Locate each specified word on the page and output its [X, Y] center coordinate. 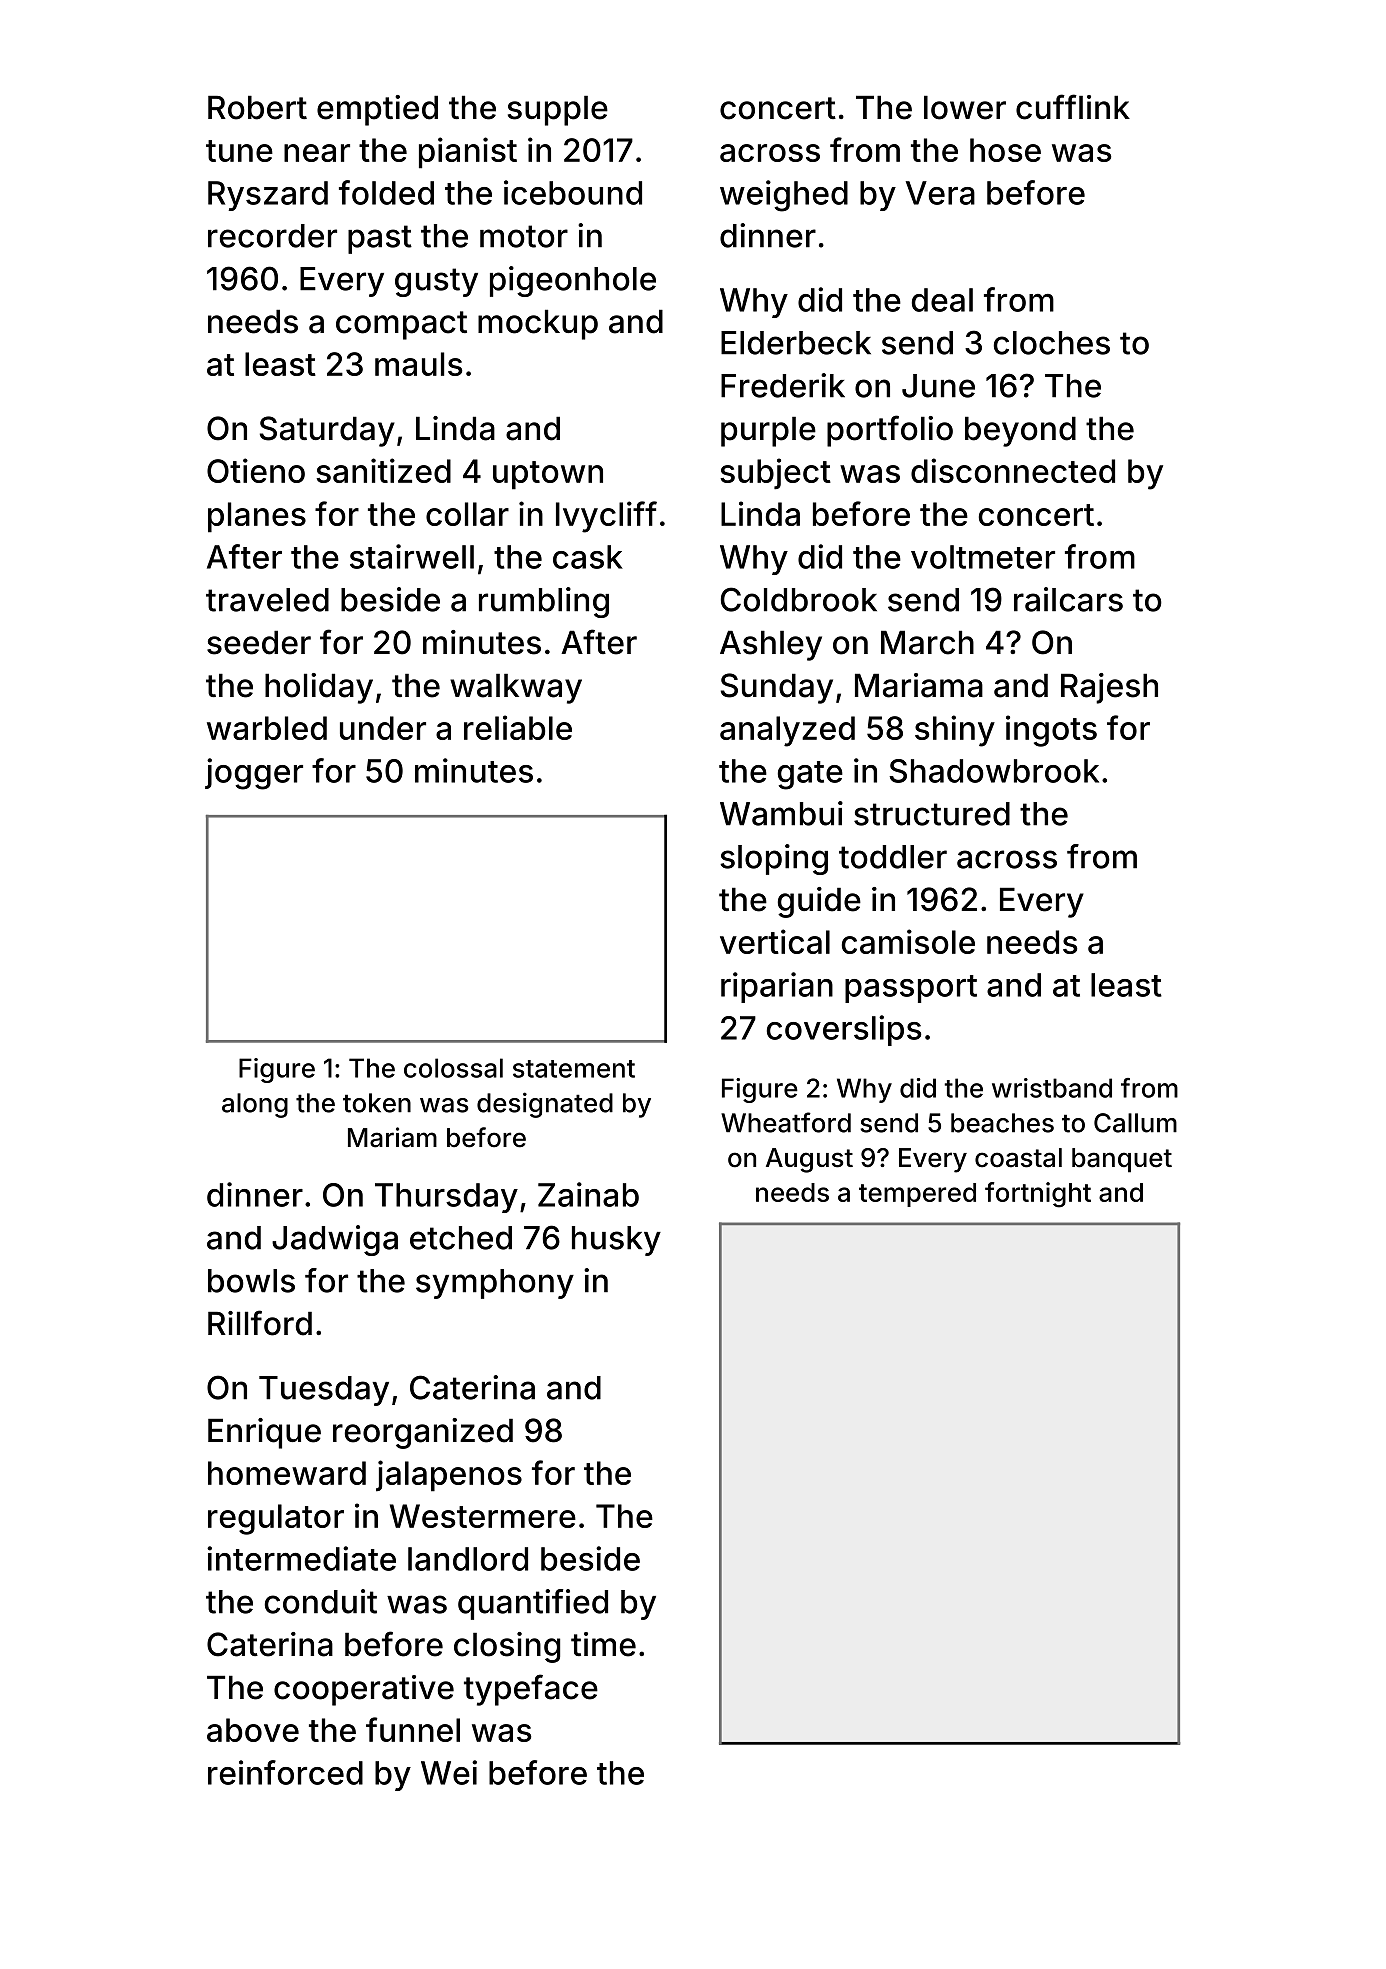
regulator [276, 1519]
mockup [538, 324]
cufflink [1073, 107]
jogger [254, 774]
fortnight [1038, 1195]
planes [257, 517]
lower [965, 107]
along [255, 1105]
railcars [1068, 599]
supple [558, 110]
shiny [955, 731]
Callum [1135, 1123]
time [603, 1644]
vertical [775, 941]
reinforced [285, 1772]
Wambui [781, 813]
